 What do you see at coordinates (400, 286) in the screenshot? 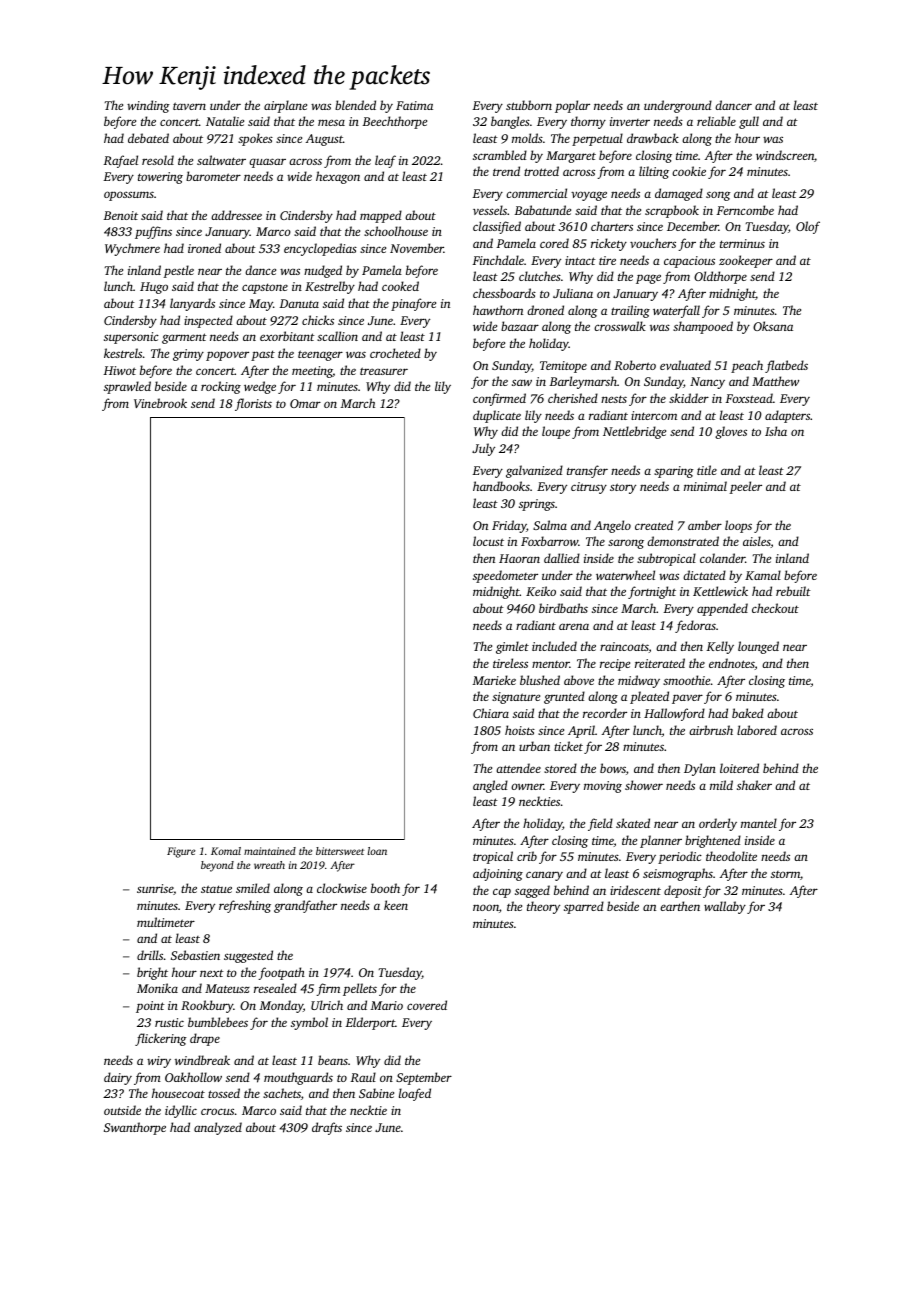
I see `cooked` at bounding box center [400, 286].
